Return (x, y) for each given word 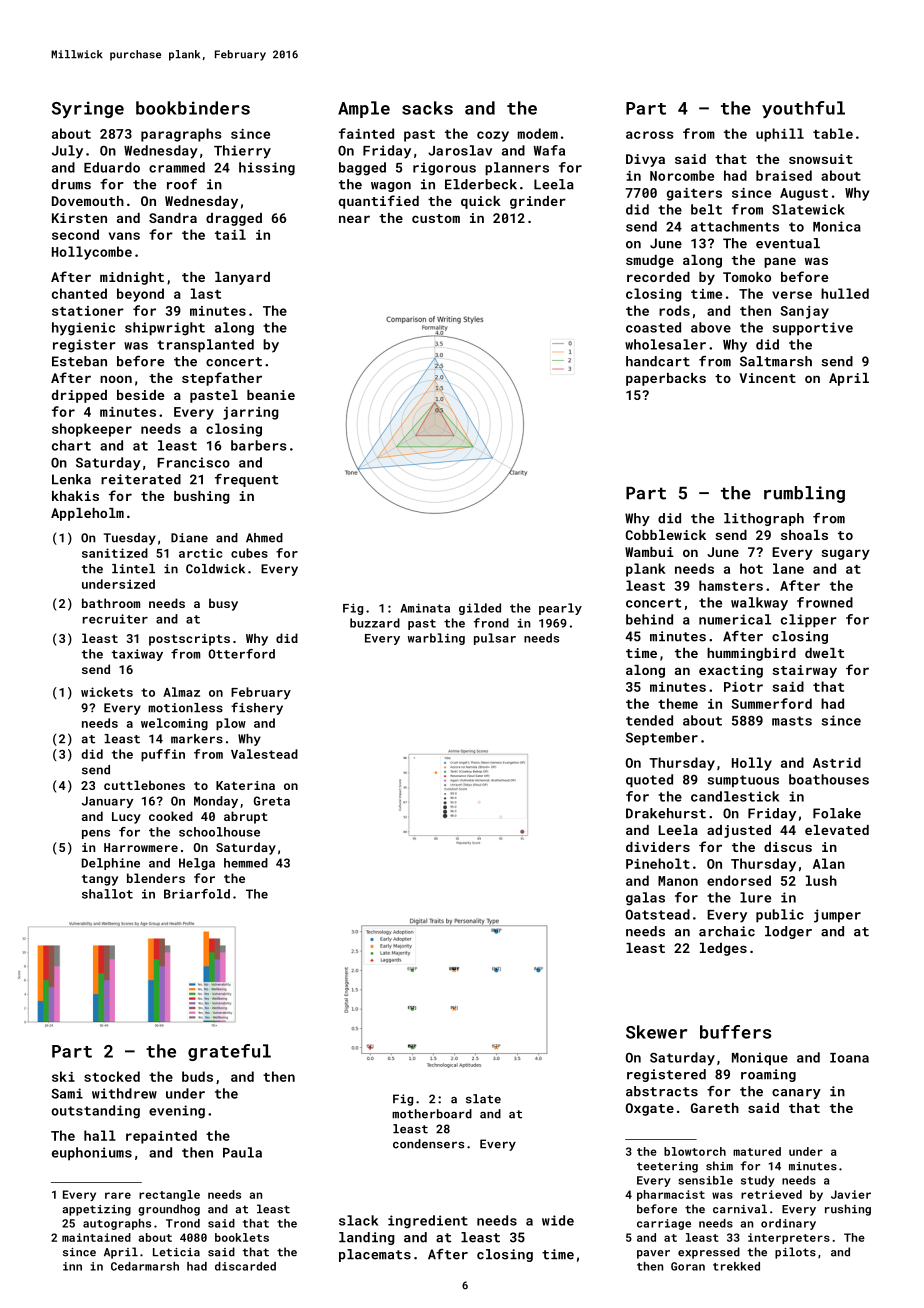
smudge (650, 261)
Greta (272, 801)
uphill (780, 135)
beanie (271, 395)
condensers (428, 1144)
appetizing (96, 1210)
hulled (845, 293)
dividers (658, 847)
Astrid (837, 762)
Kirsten (79, 218)
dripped (79, 396)
